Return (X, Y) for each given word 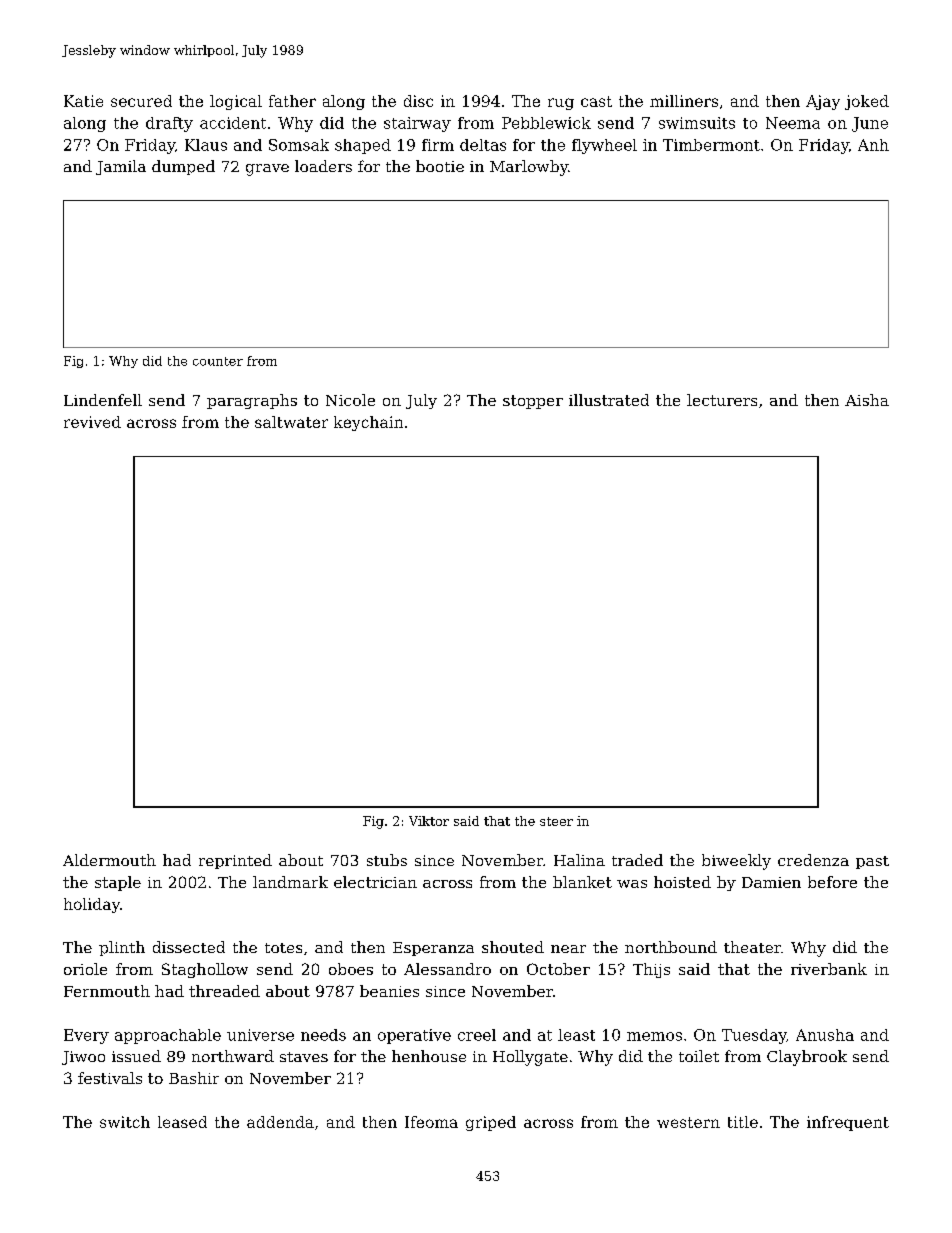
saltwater (291, 422)
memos (654, 1036)
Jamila (121, 167)
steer (556, 821)
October (558, 969)
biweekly (736, 862)
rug (561, 104)
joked (867, 102)
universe (260, 1035)
